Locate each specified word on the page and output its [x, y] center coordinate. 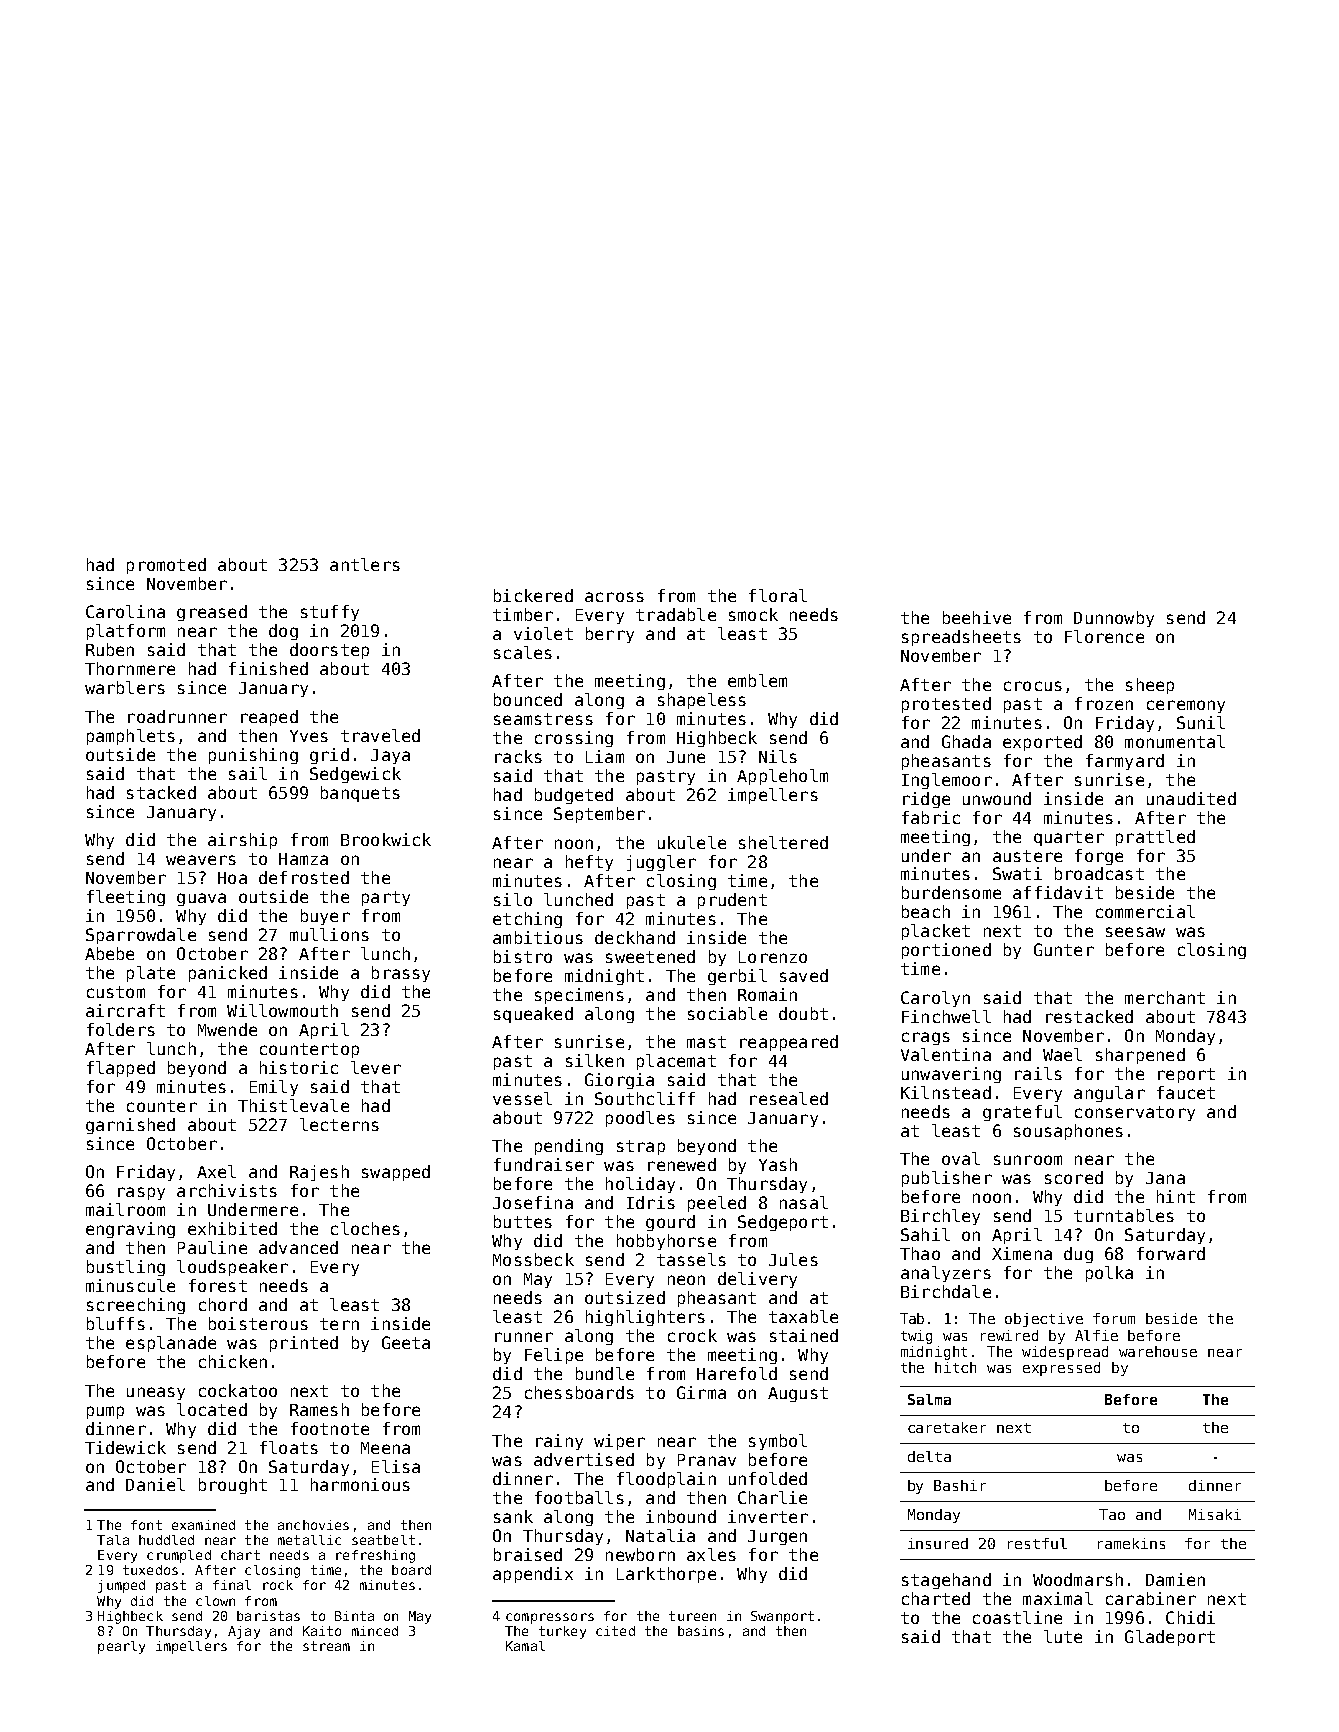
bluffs [116, 1323]
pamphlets [131, 737]
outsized [625, 1297]
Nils [778, 756]
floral [778, 595]
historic [299, 1067]
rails [1038, 1073]
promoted [166, 566]
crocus [1033, 686]
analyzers [946, 1274]
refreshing [375, 1556]
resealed [789, 1098]
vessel [522, 1098]
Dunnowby [1114, 619]
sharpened [1140, 1056]
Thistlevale [293, 1105]
